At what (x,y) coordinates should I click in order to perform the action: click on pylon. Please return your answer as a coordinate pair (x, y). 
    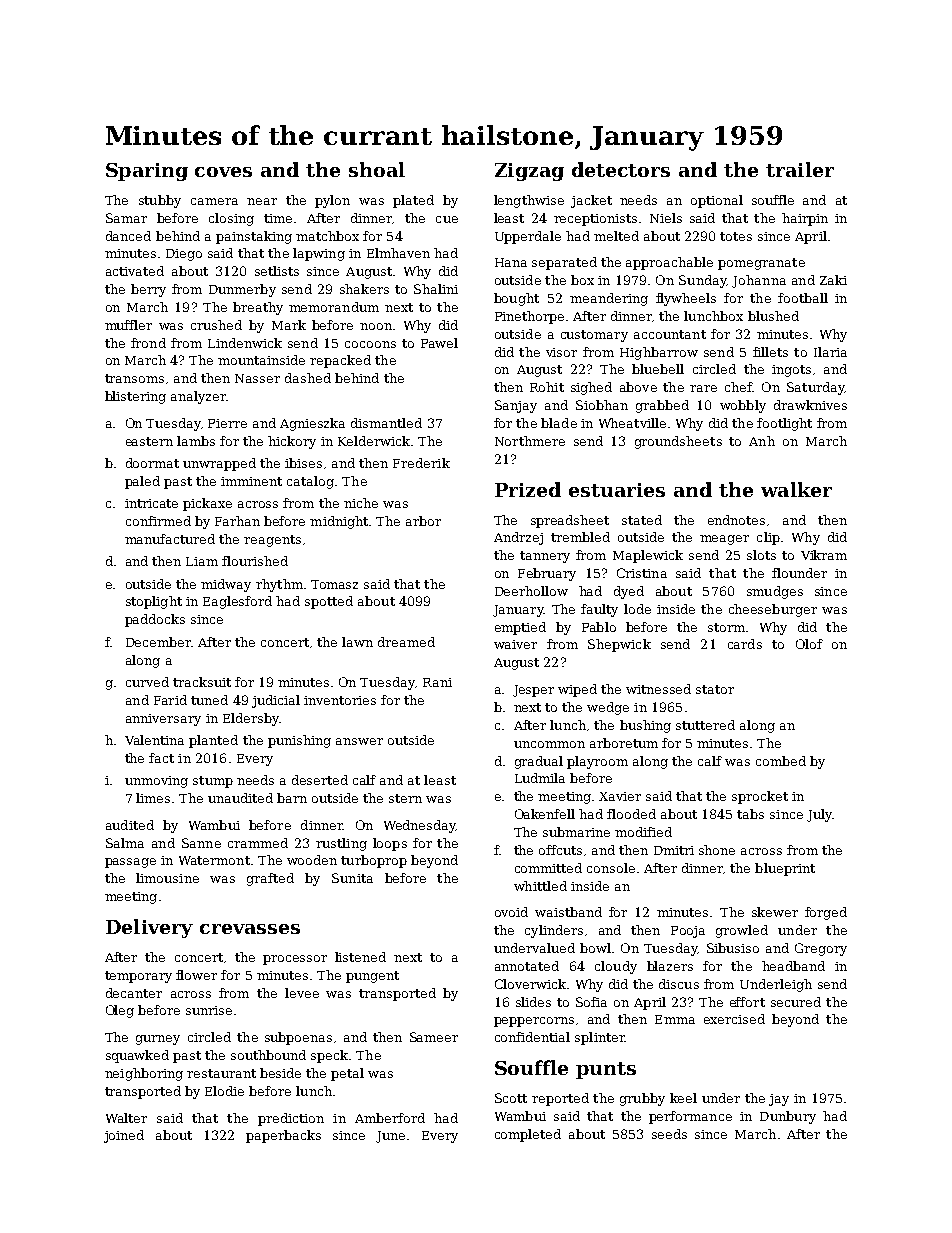
    Looking at the image, I should click on (332, 201).
